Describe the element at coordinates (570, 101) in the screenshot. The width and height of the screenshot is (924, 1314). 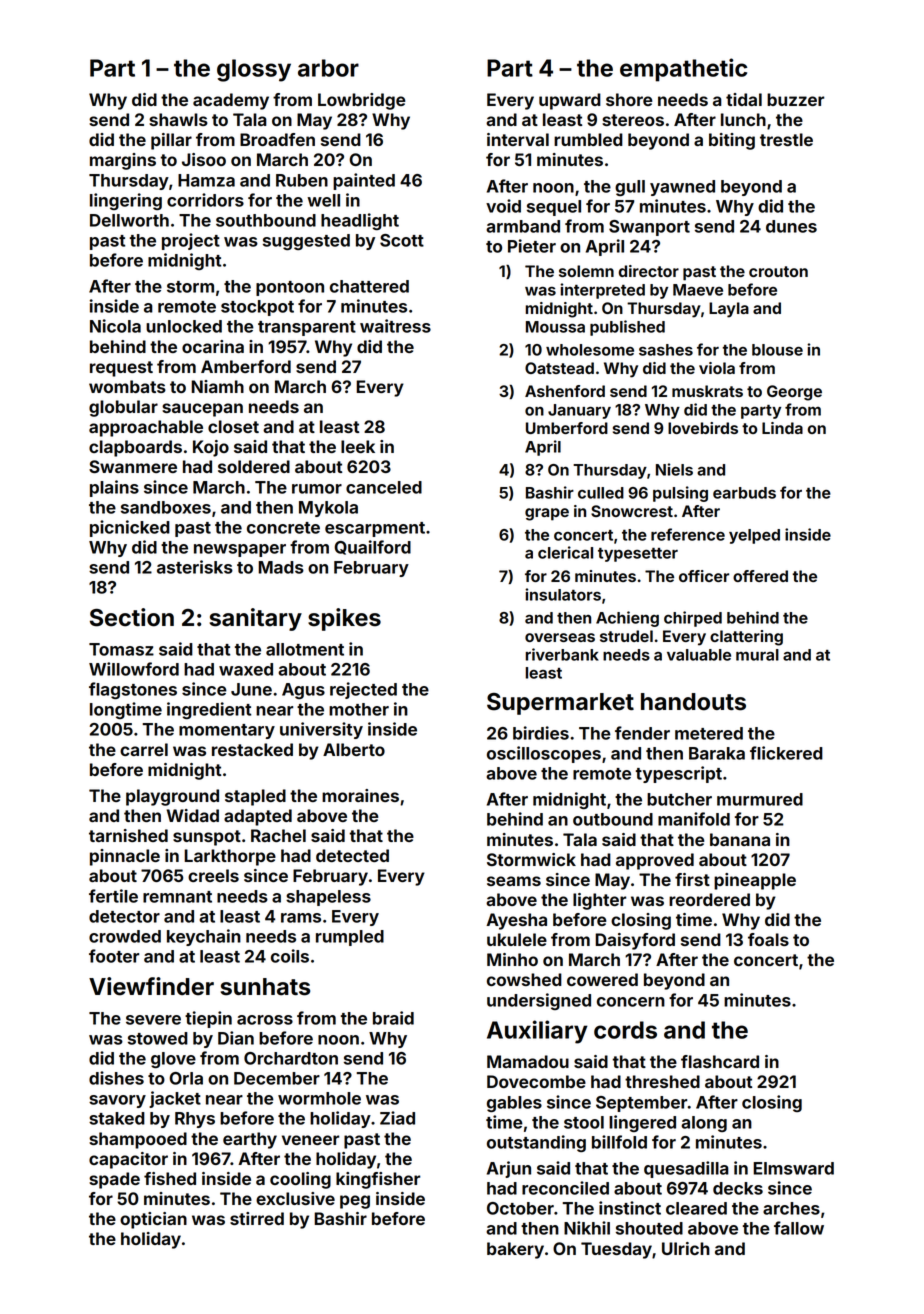
I see `upward` at that location.
